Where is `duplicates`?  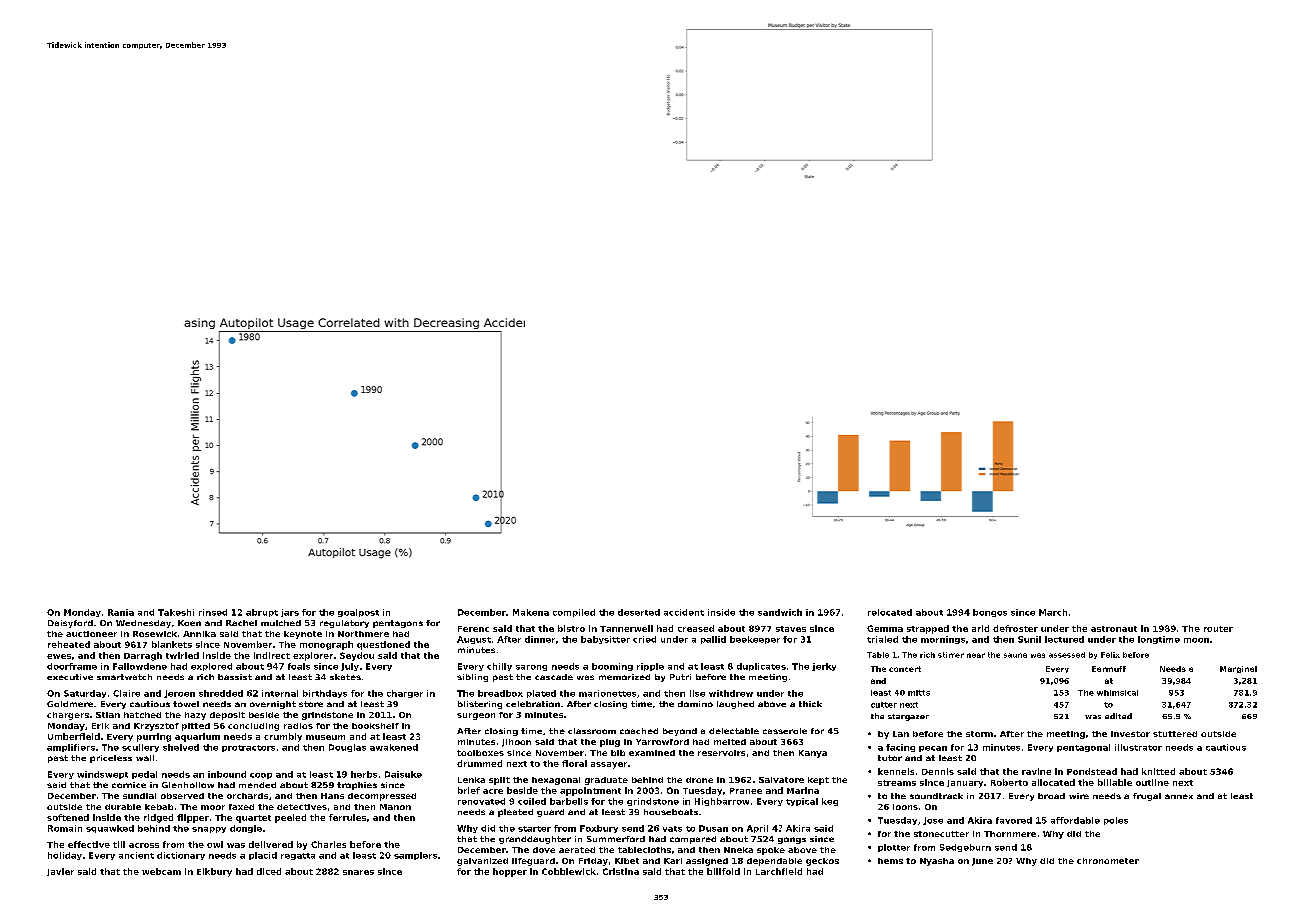
duplicates is located at coordinates (761, 667).
